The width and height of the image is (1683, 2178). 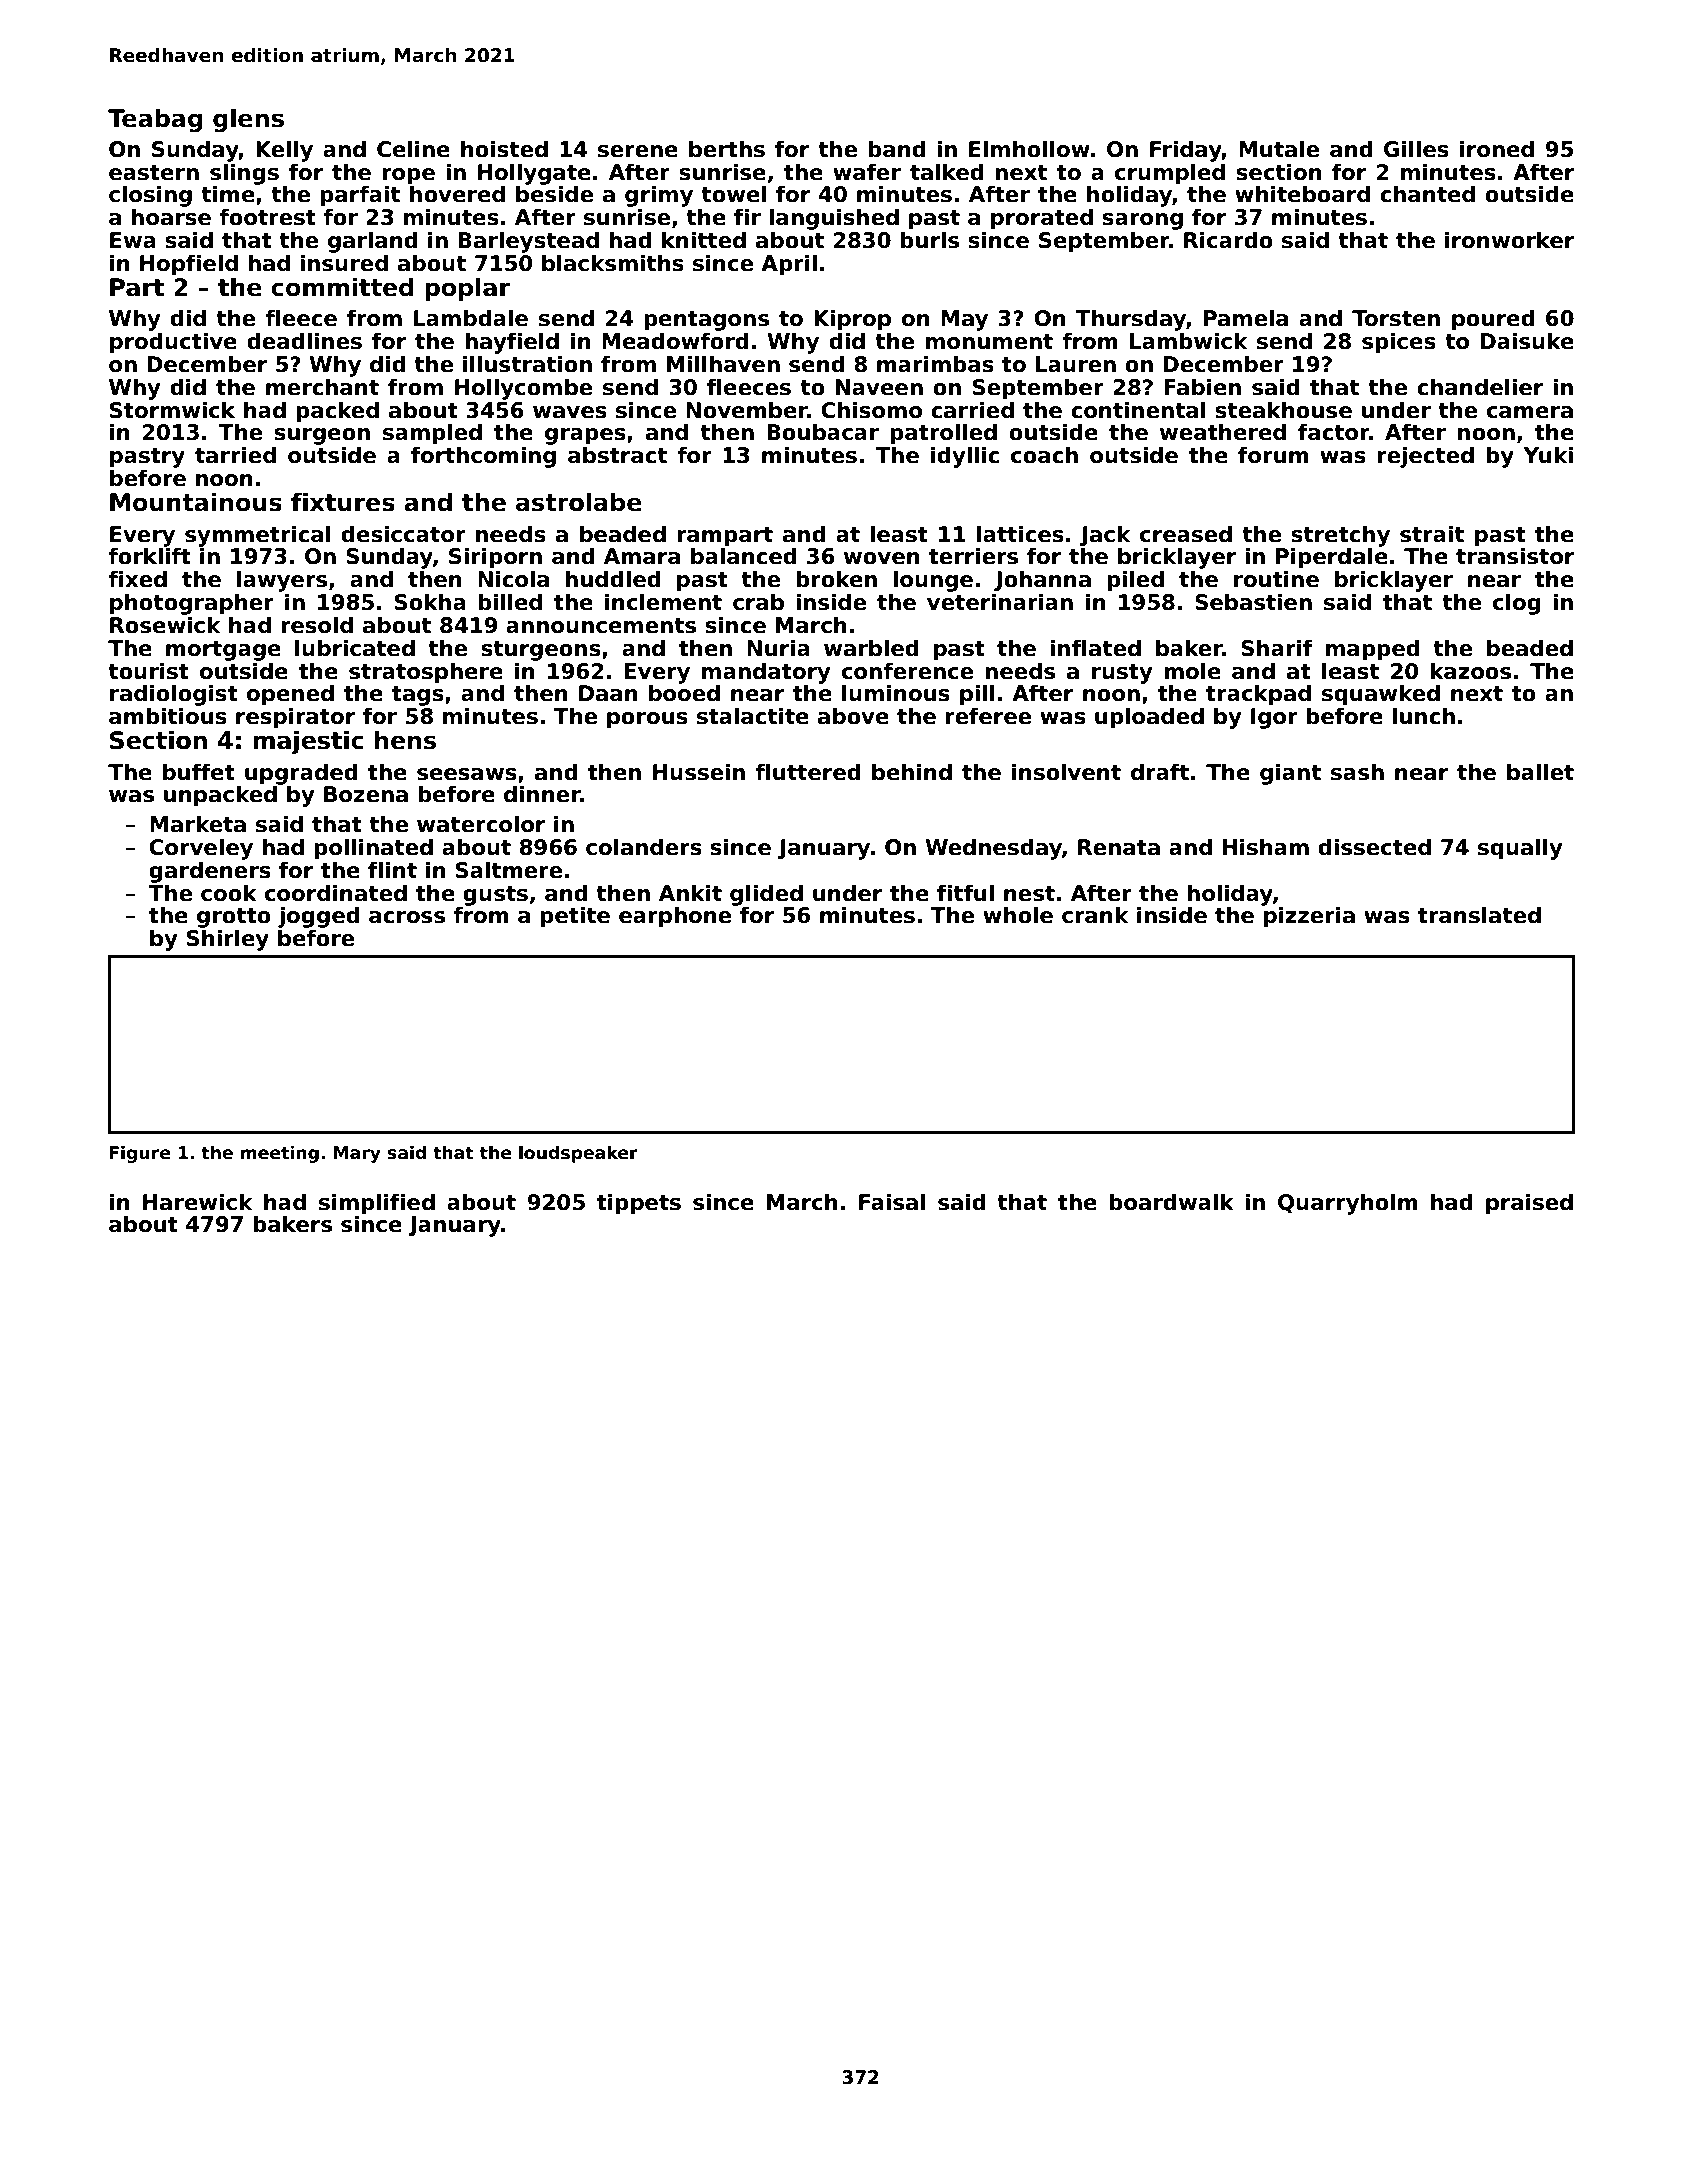 I want to click on sampled, so click(x=432, y=434).
